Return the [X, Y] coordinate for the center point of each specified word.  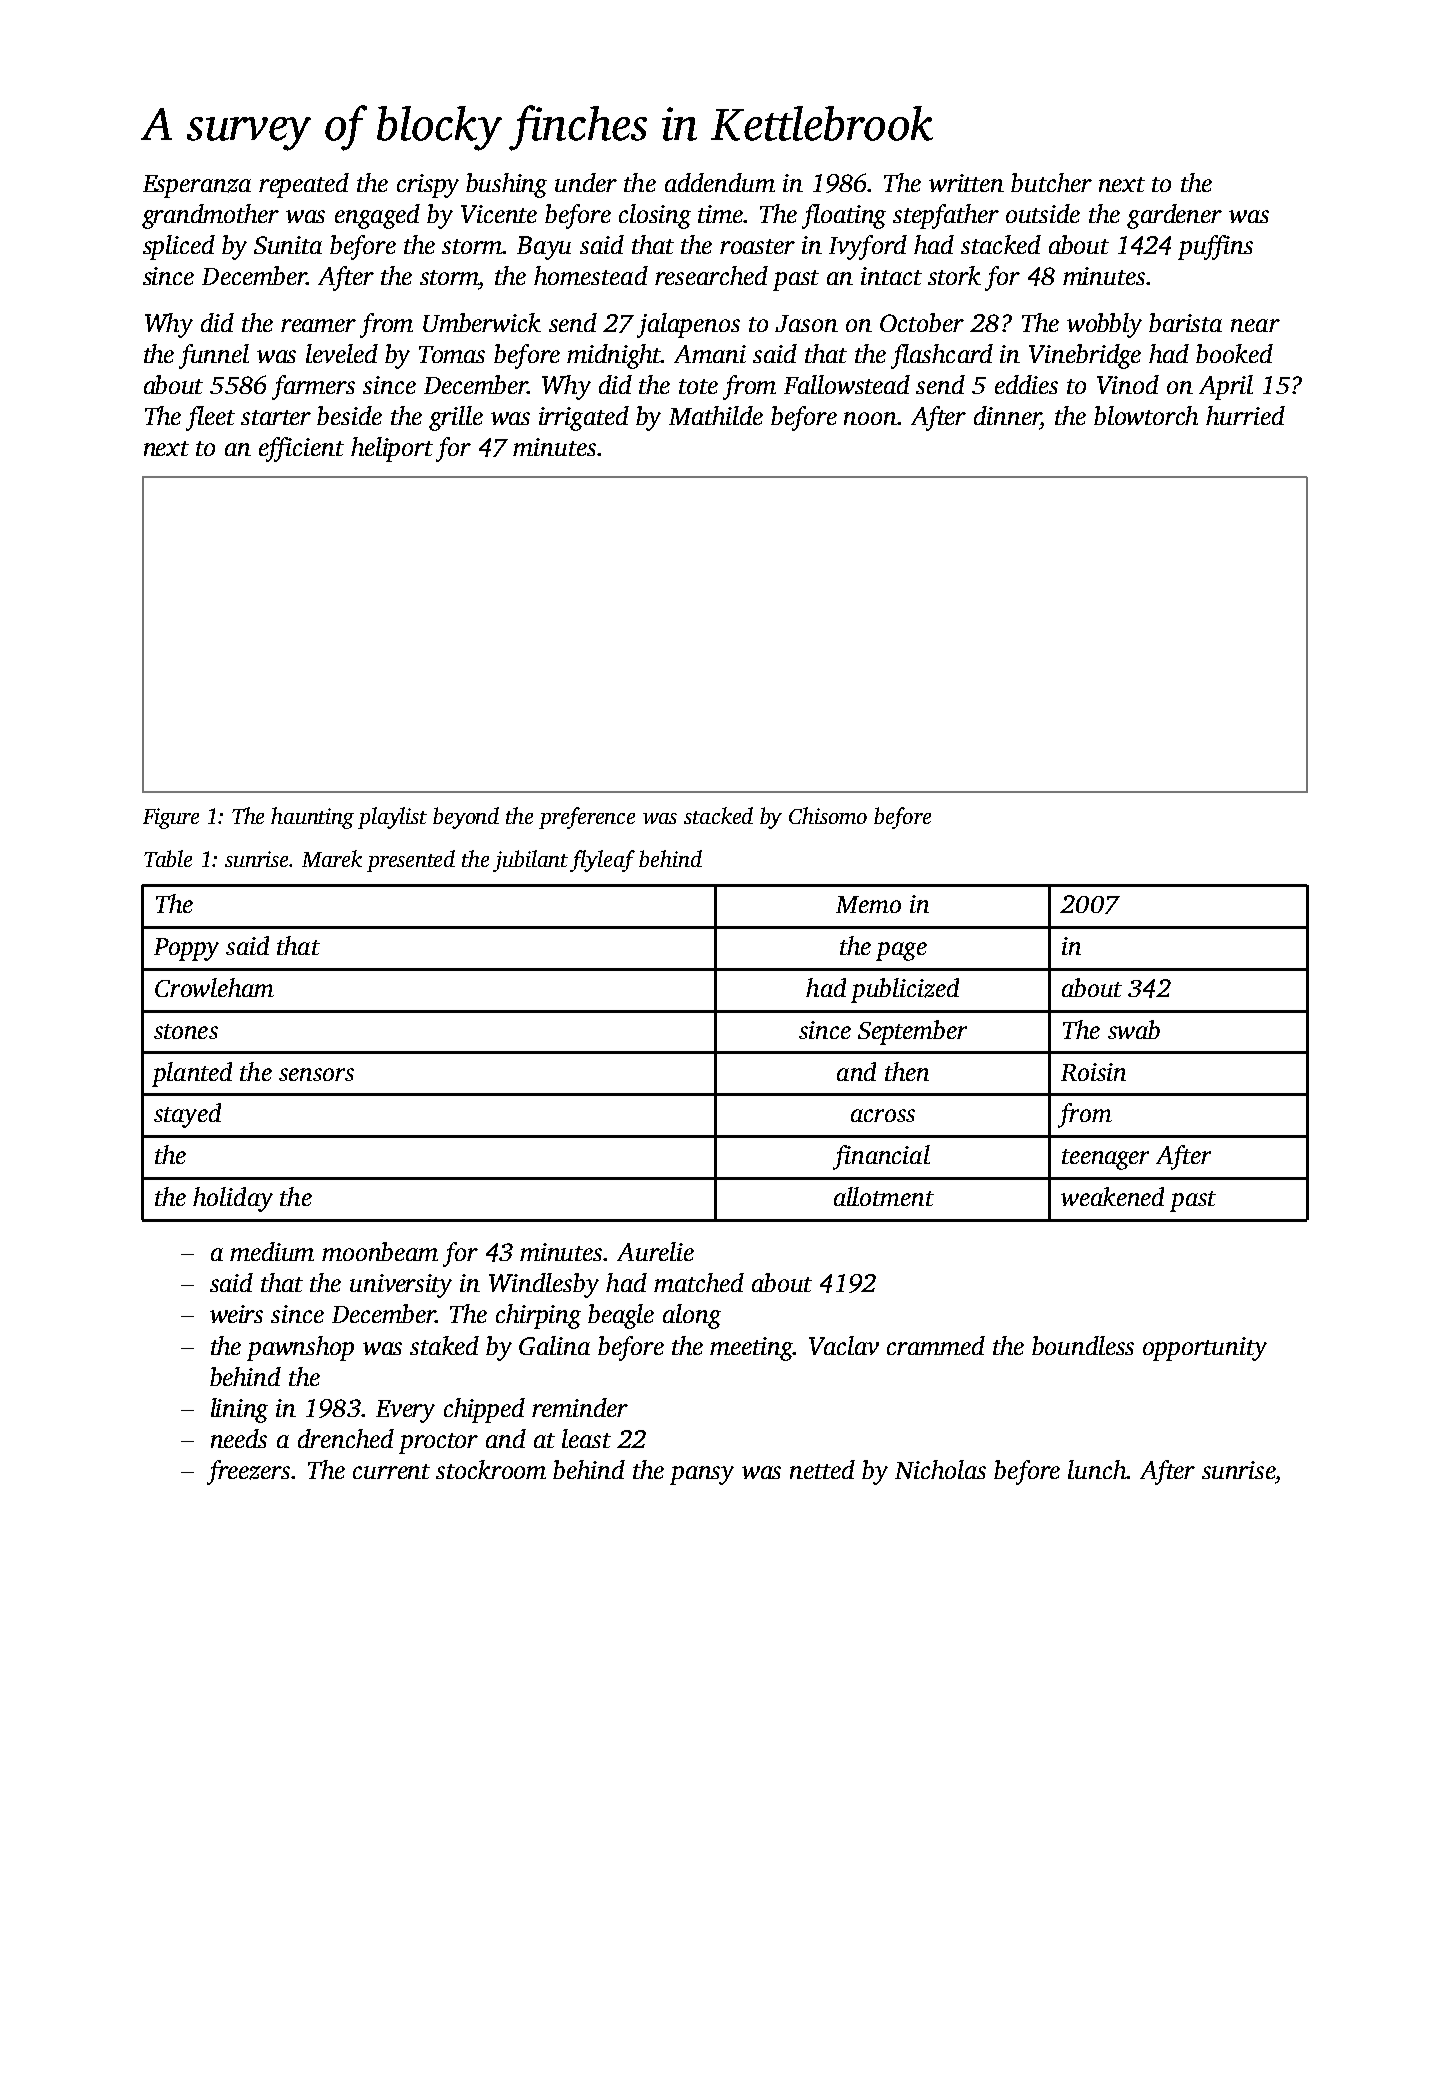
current [391, 1471]
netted [822, 1469]
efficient [301, 449]
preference [587, 818]
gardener [1174, 216]
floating [844, 216]
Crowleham [214, 987]
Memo [868, 904]
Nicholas [940, 1469]
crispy [428, 186]
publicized [905, 990]
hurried [1245, 415]
